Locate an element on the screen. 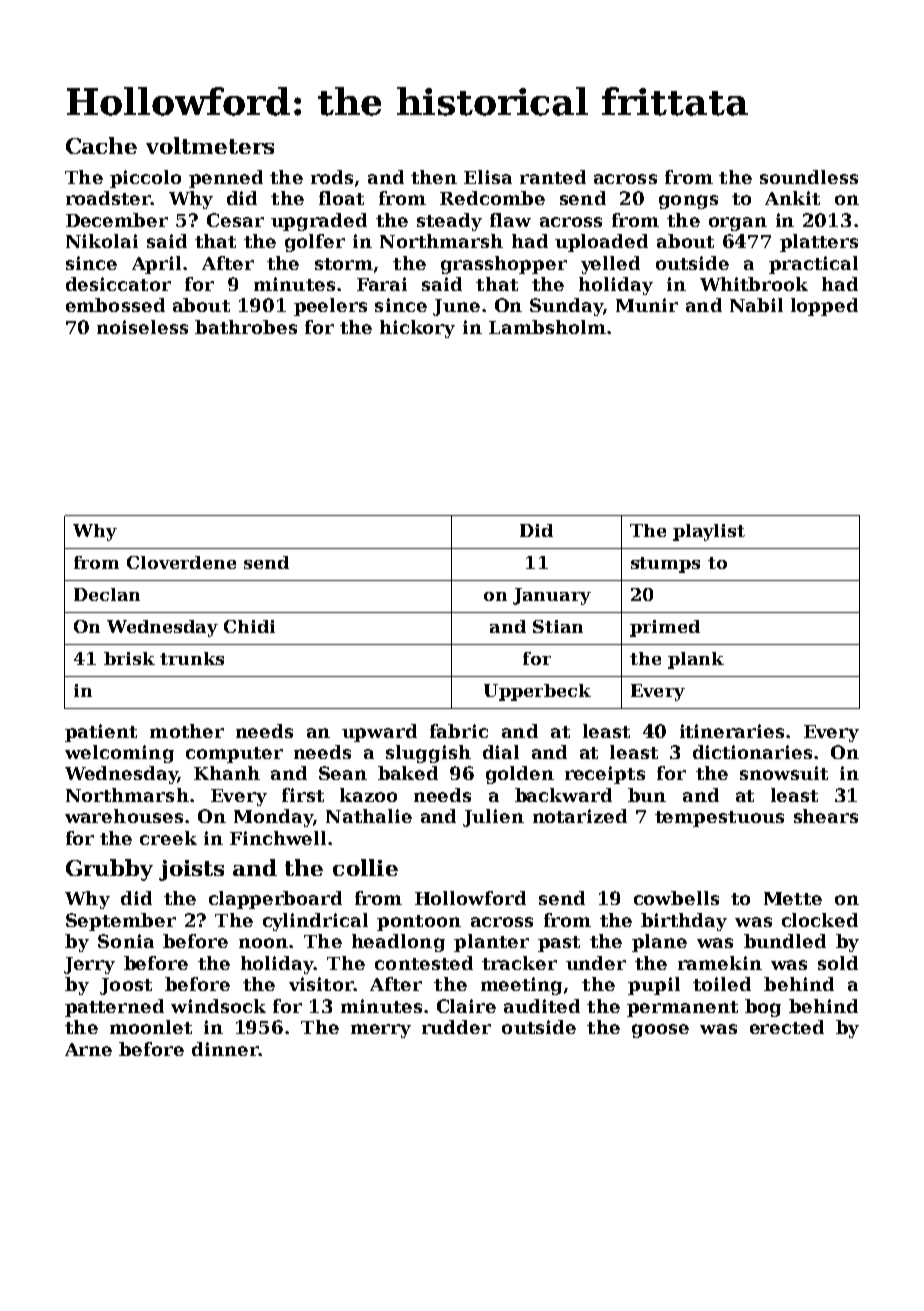  Lambsholm is located at coordinates (547, 327).
